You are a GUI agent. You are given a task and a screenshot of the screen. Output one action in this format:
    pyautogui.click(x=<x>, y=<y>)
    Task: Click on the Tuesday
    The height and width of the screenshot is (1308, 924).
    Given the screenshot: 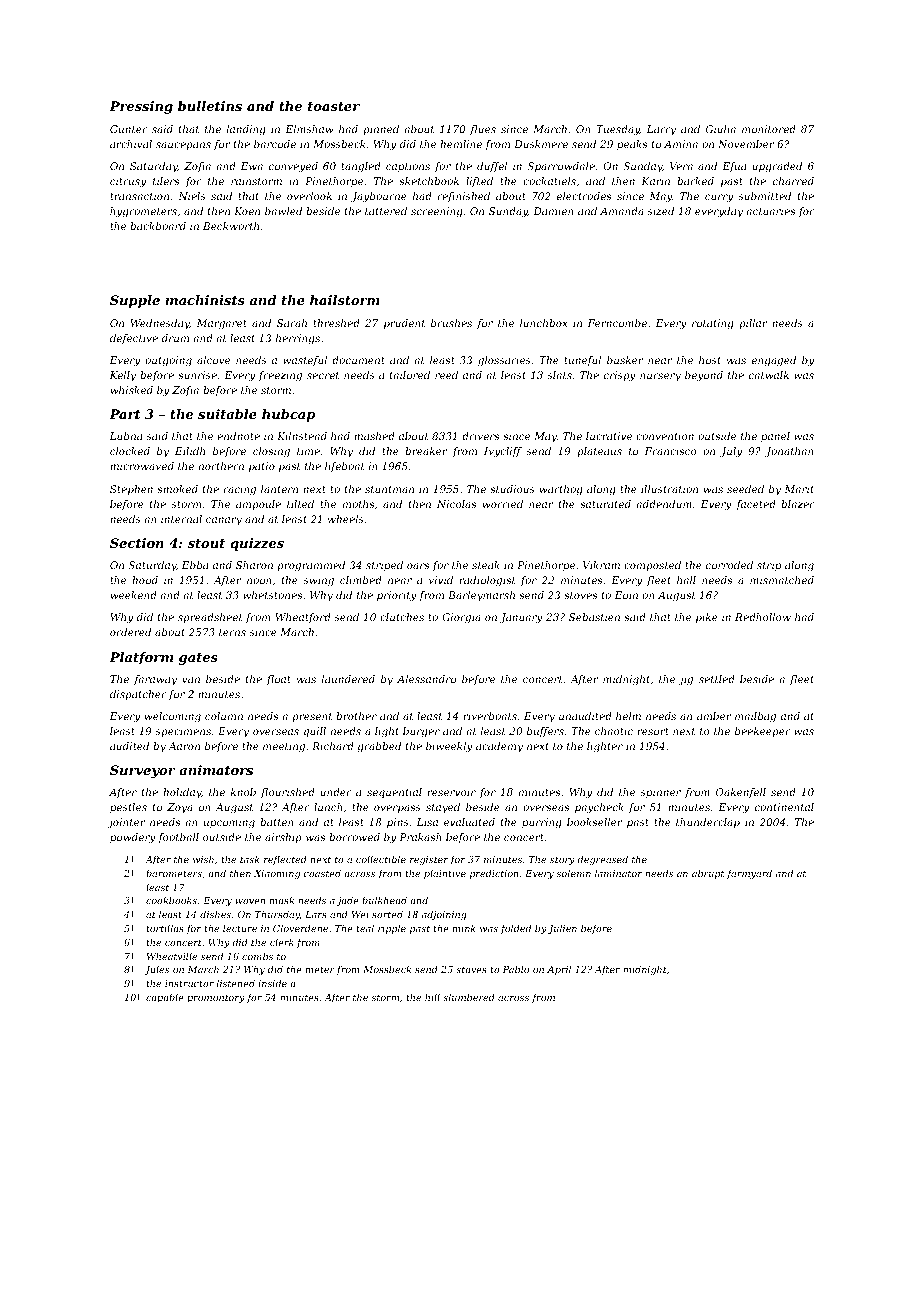 What is the action you would take?
    pyautogui.click(x=618, y=130)
